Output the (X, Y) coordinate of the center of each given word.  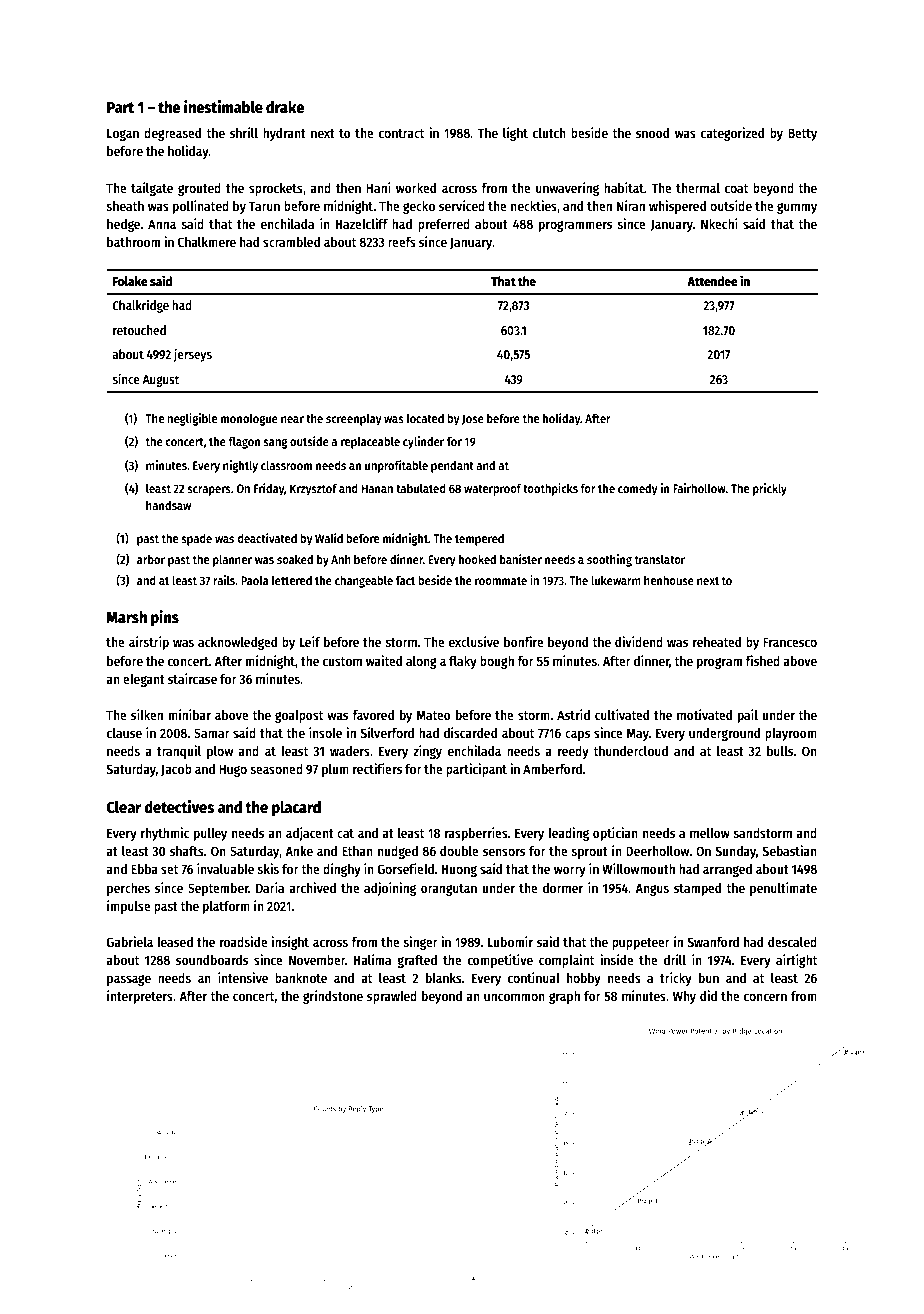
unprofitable (396, 466)
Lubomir (510, 941)
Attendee (712, 281)
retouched (139, 330)
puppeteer (641, 944)
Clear (123, 807)
